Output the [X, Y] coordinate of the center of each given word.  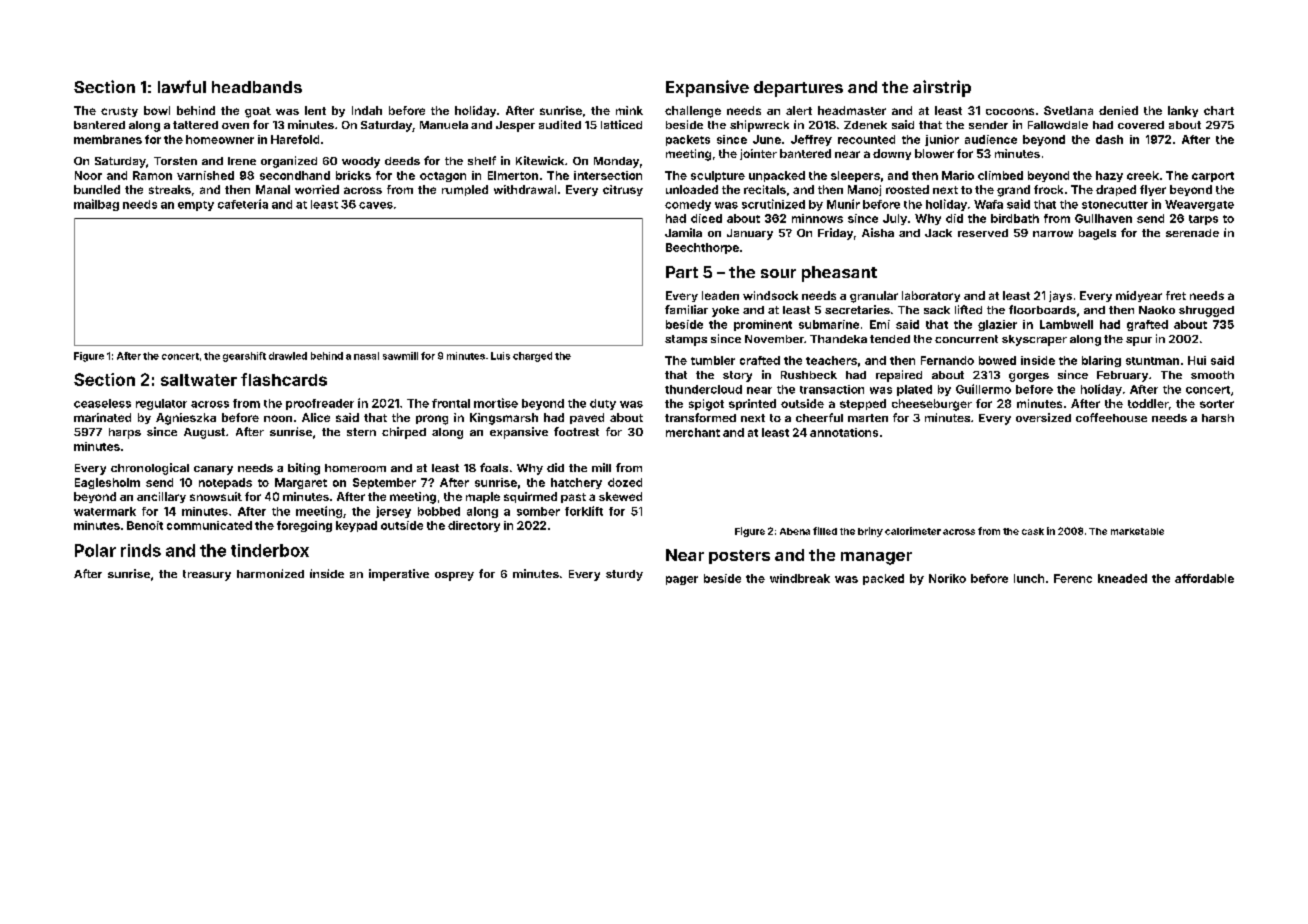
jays [1060, 296]
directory [474, 526]
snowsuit [216, 496]
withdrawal [525, 189]
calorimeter [913, 531]
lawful [182, 86]
